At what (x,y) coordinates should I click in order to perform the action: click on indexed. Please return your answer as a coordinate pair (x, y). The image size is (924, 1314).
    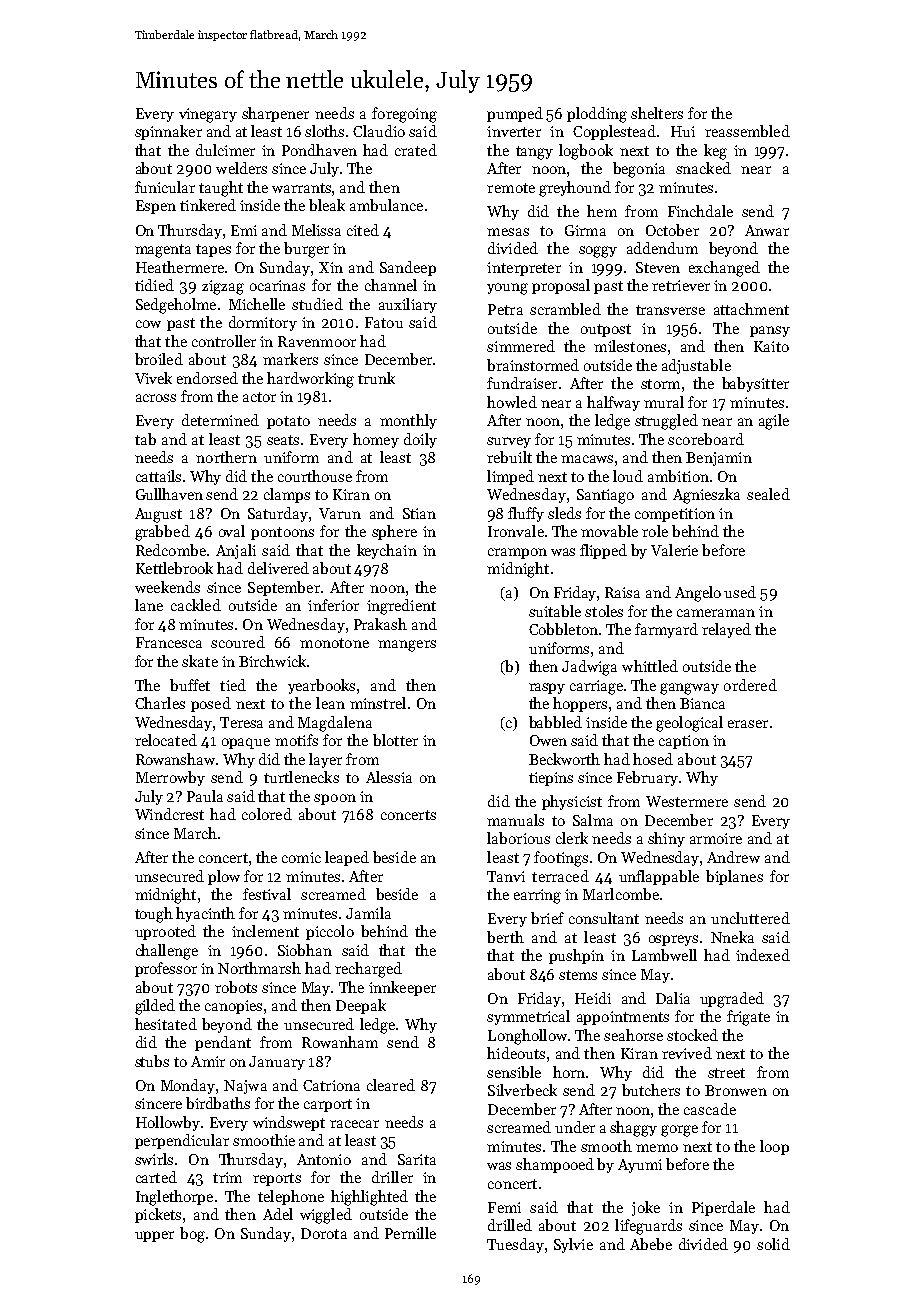
    Looking at the image, I should click on (763, 955).
